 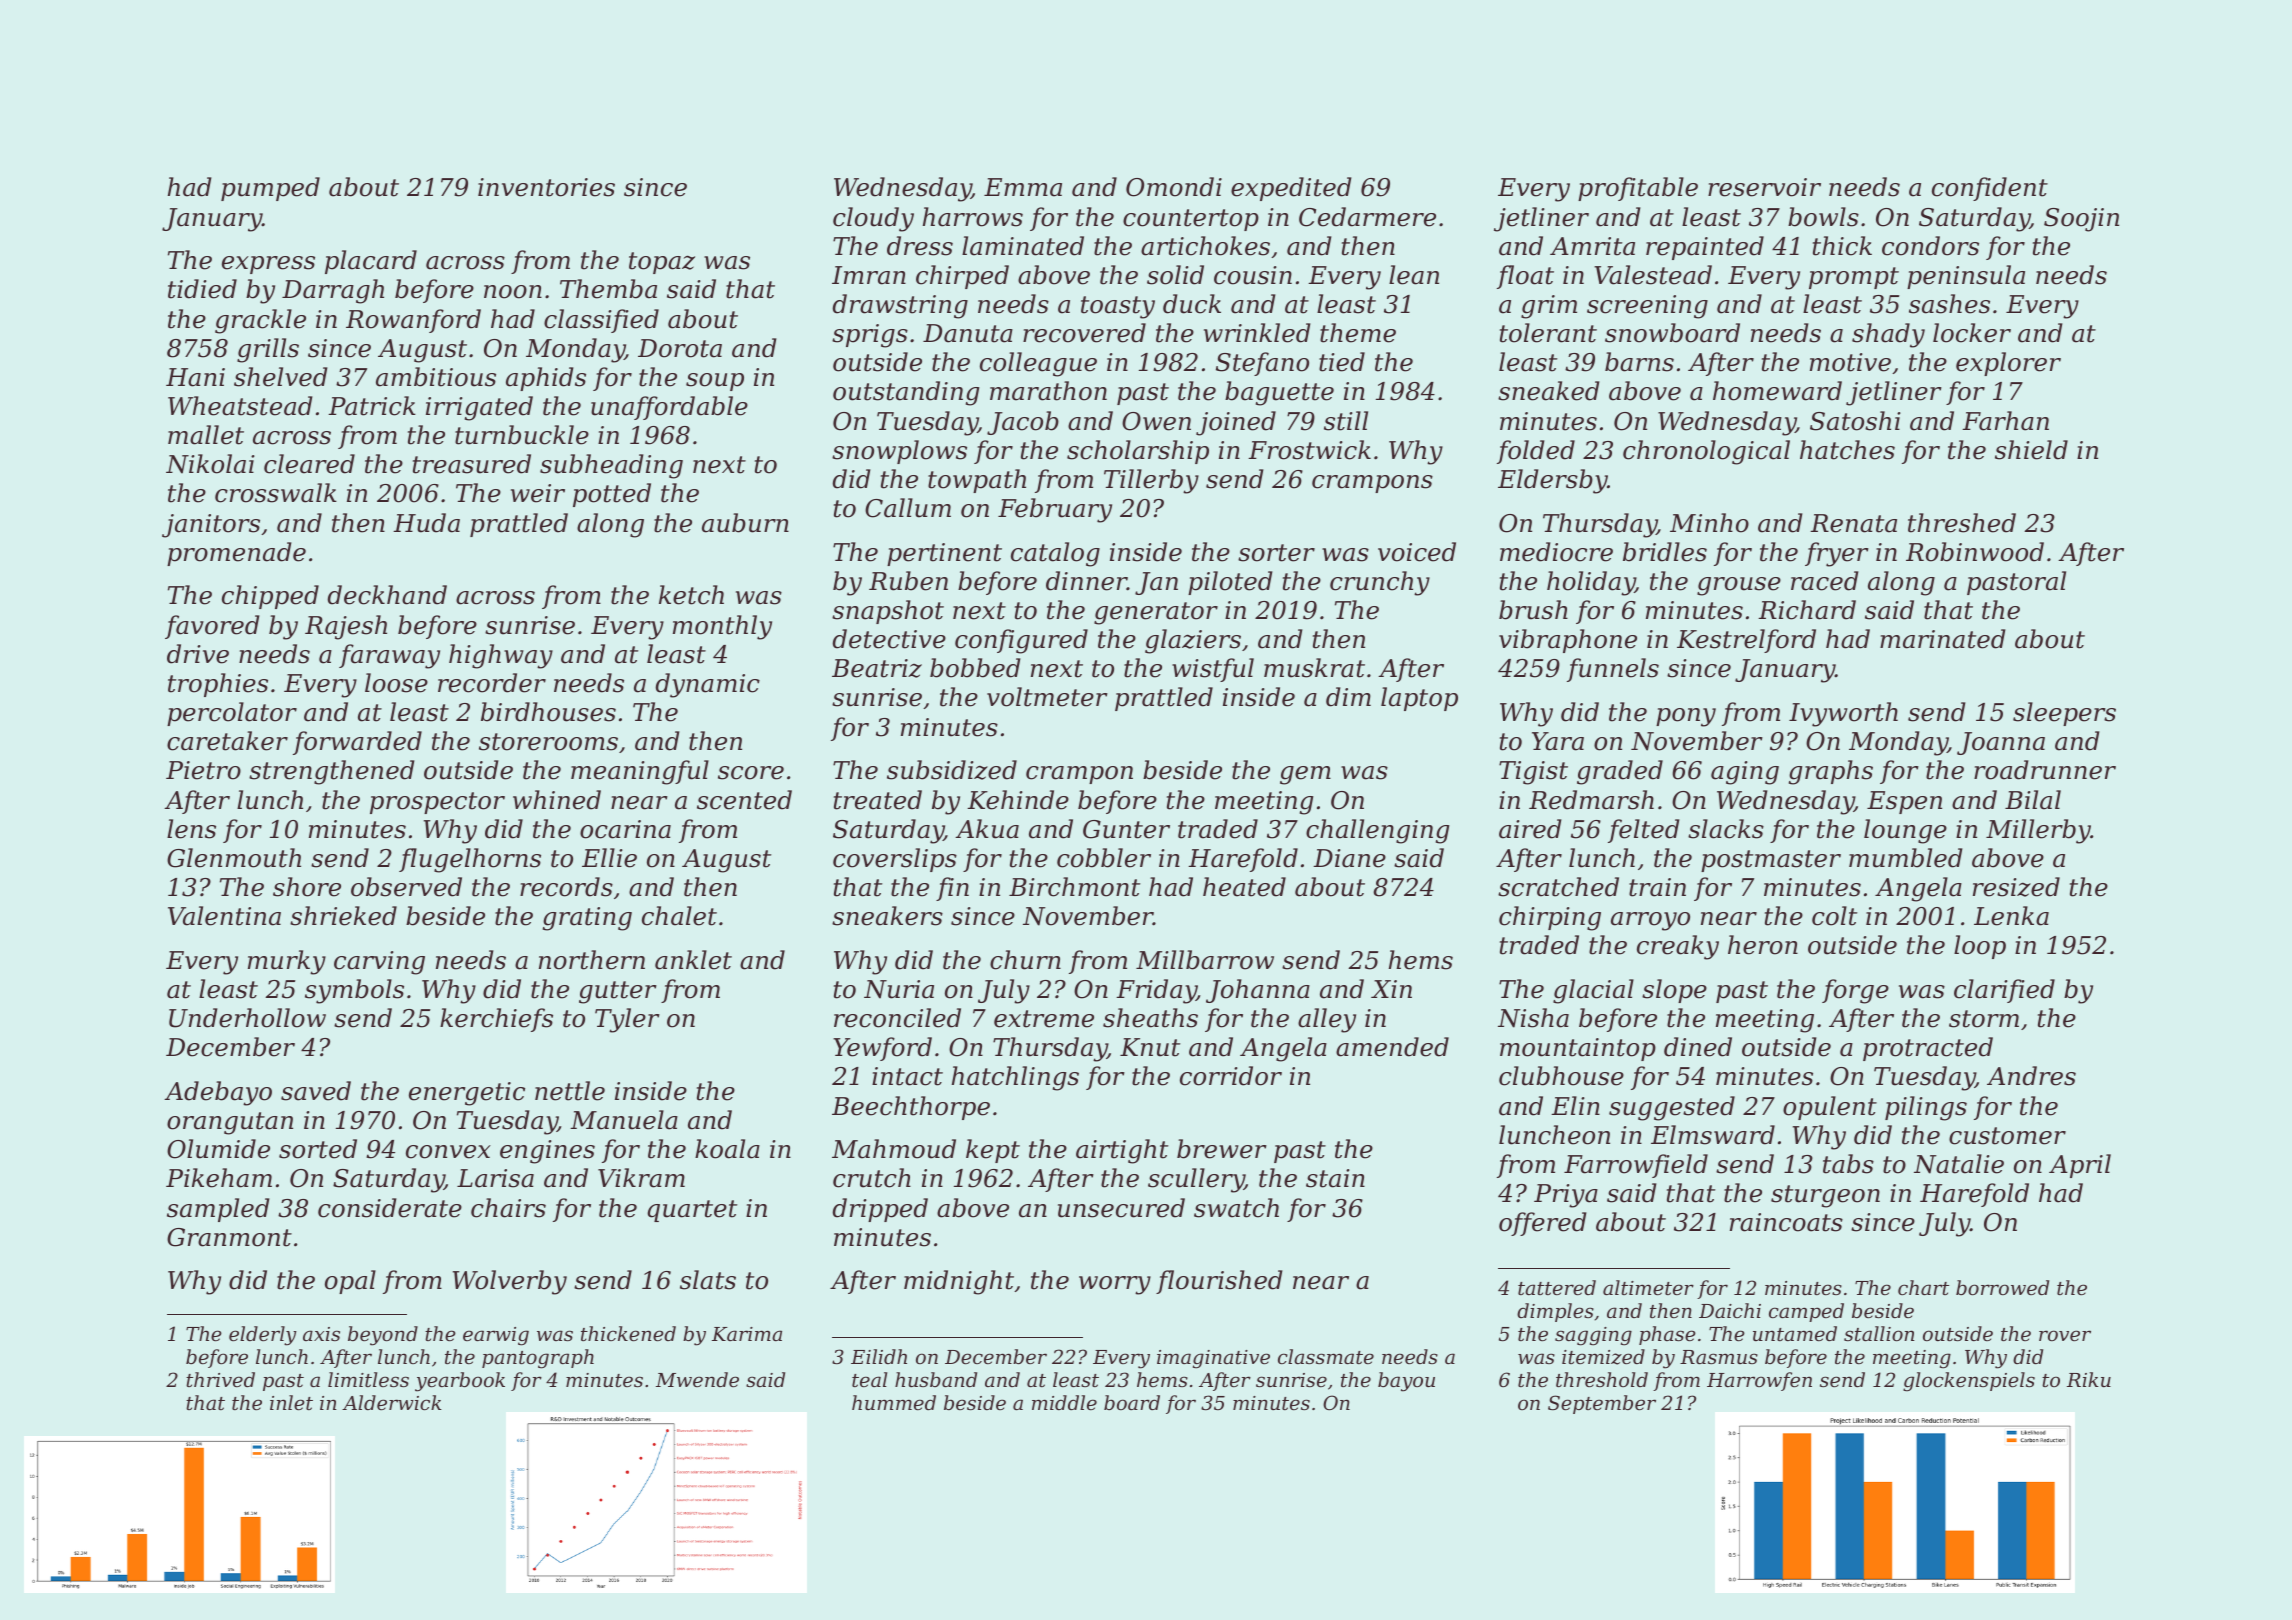 What do you see at coordinates (662, 263) in the screenshot?
I see `topaz` at bounding box center [662, 263].
